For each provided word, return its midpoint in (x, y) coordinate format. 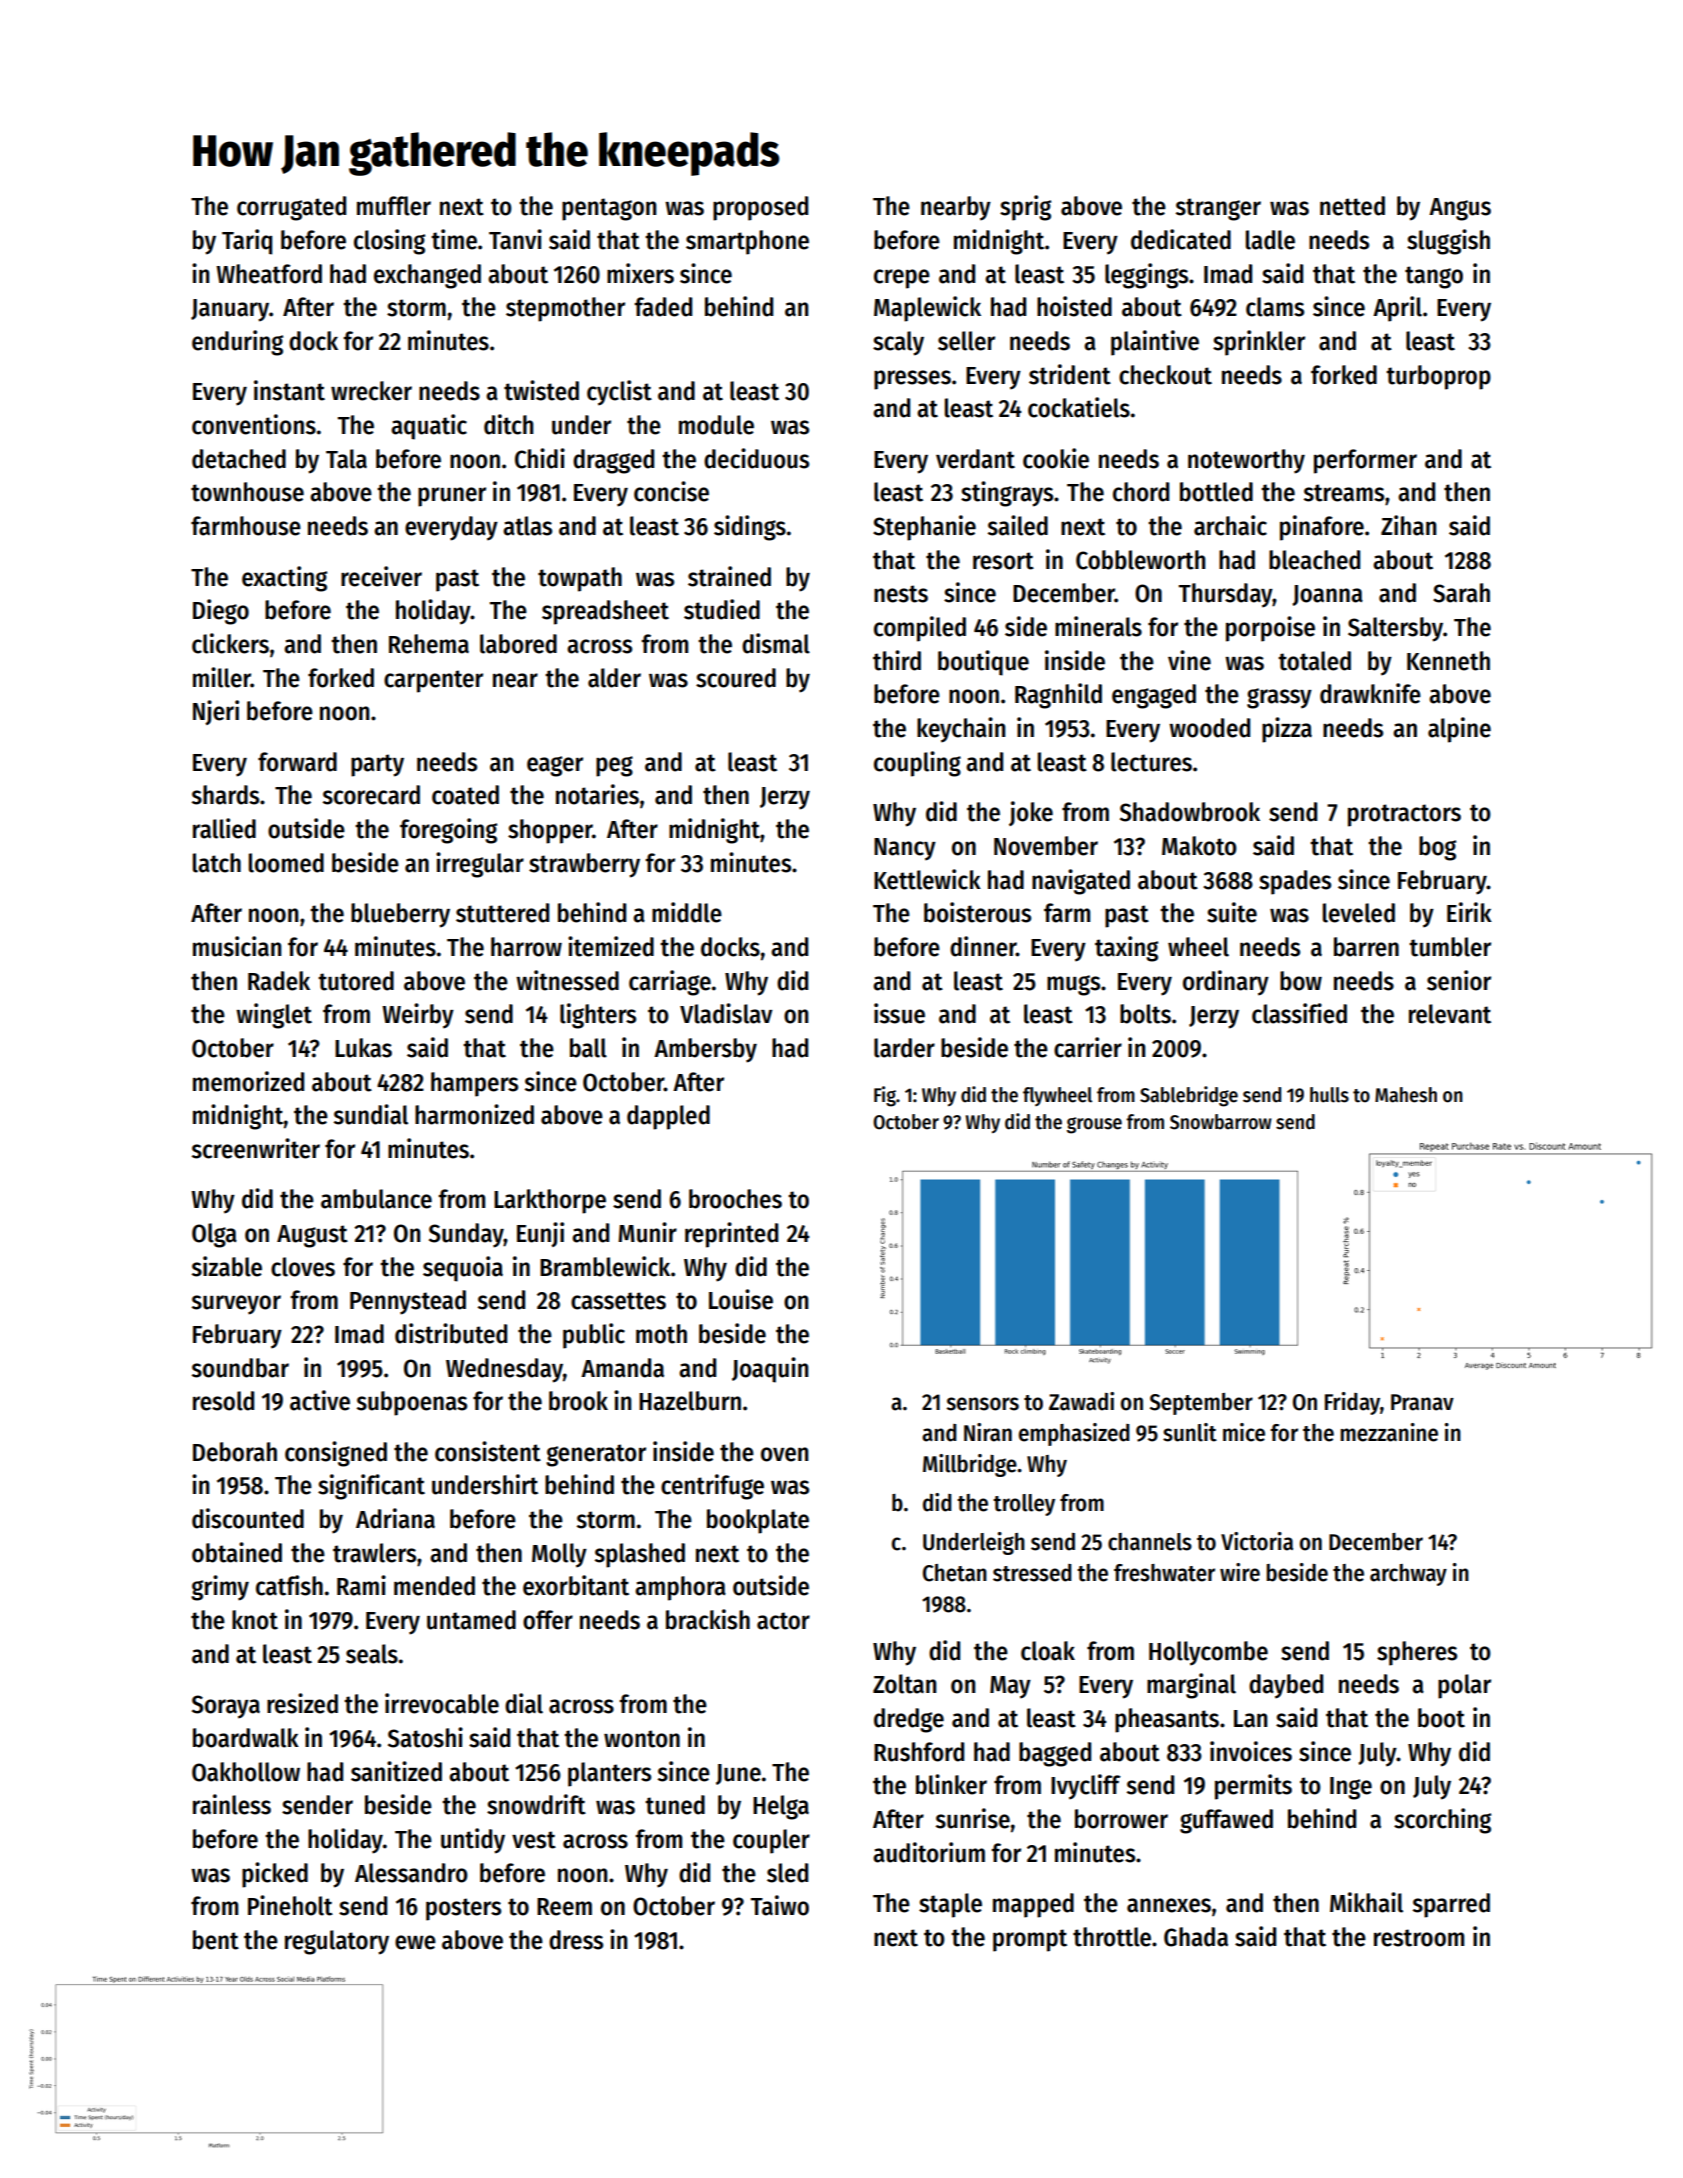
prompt (1030, 1940)
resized (302, 1703)
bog (1437, 848)
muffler (394, 206)
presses (912, 380)
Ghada (1196, 1937)
